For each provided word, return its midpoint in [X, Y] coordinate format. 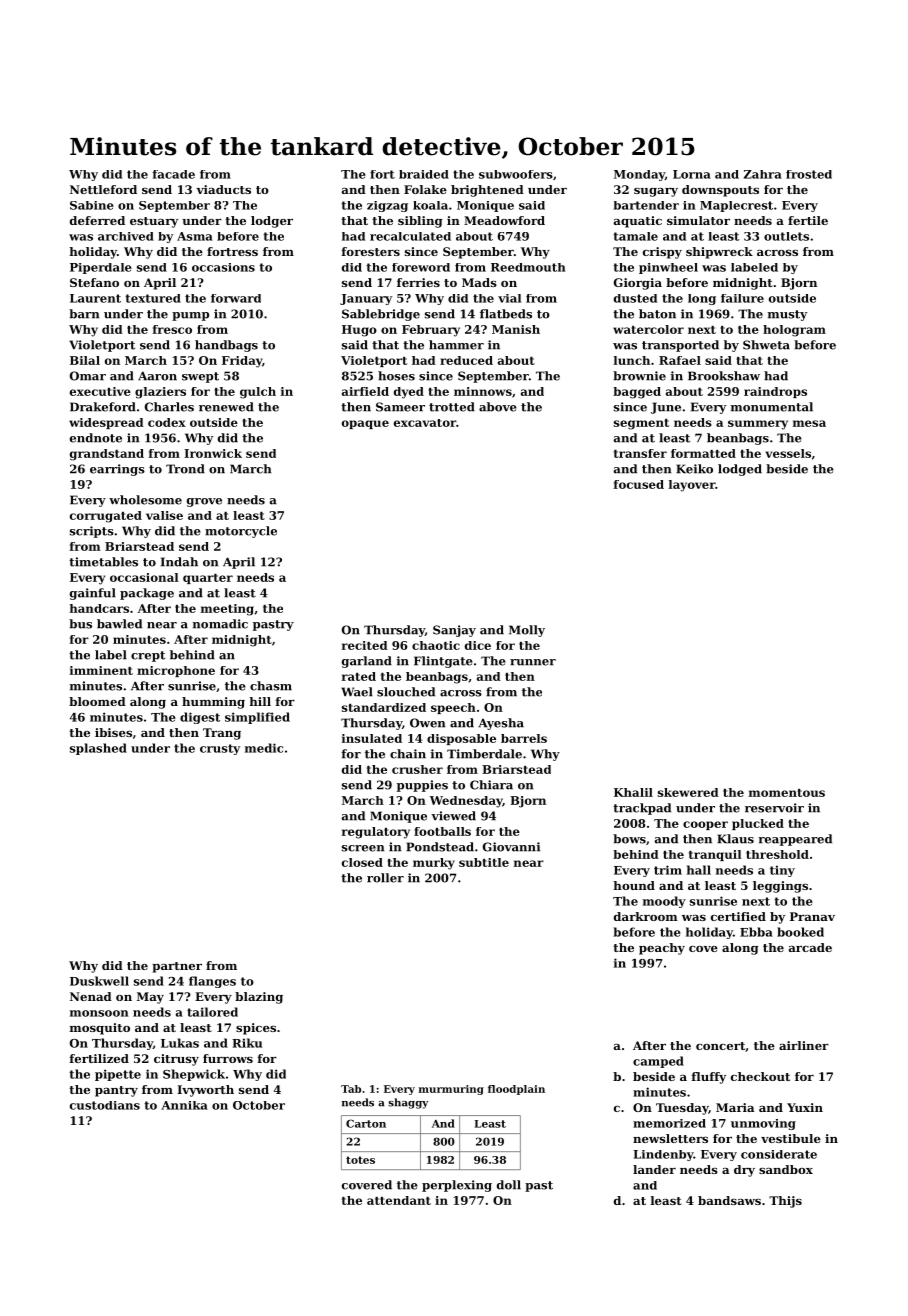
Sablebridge [381, 315]
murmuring [451, 1090]
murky [434, 864]
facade [174, 174]
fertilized [99, 1058]
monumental [772, 407]
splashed [98, 749]
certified [738, 916]
